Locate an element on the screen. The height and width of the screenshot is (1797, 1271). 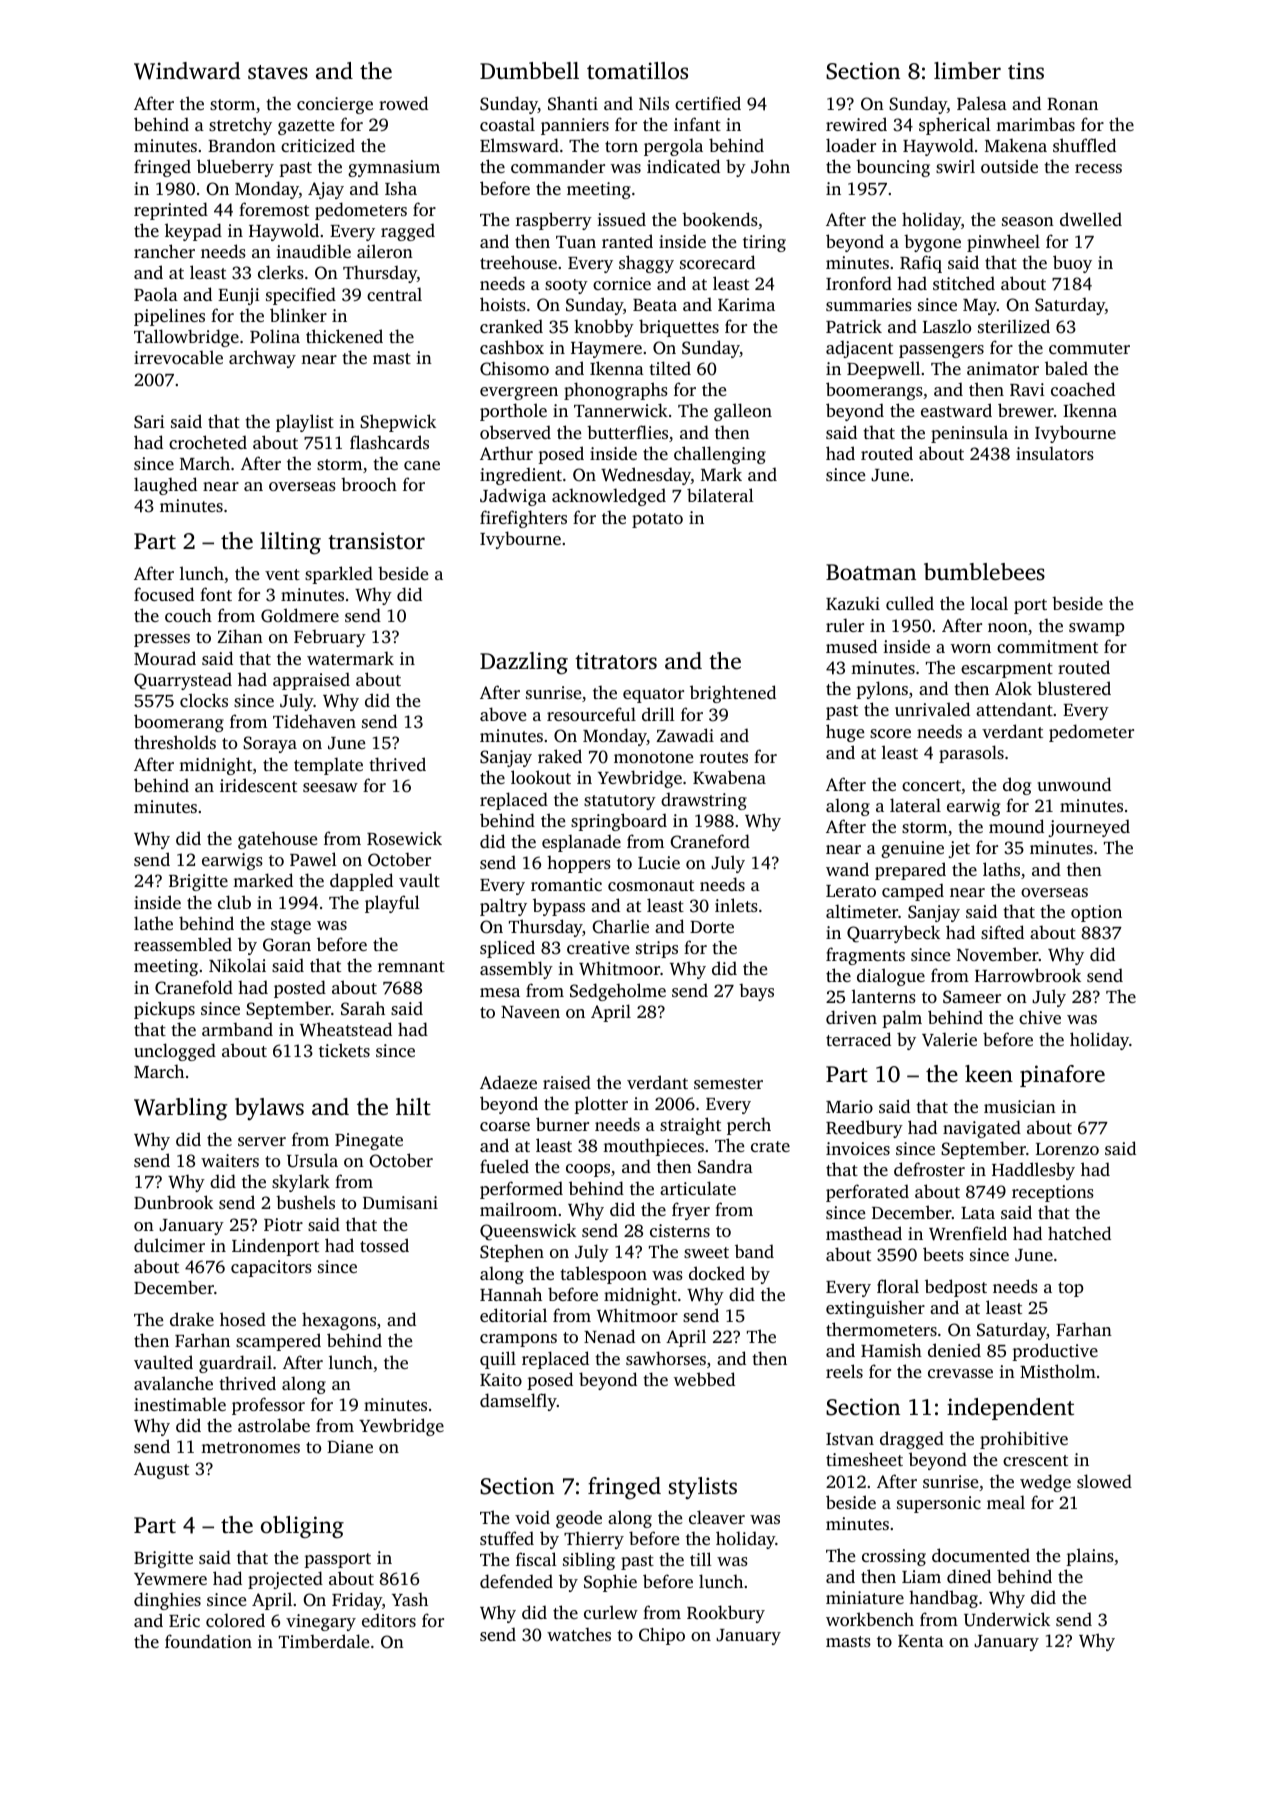
laths is located at coordinates (1001, 869).
